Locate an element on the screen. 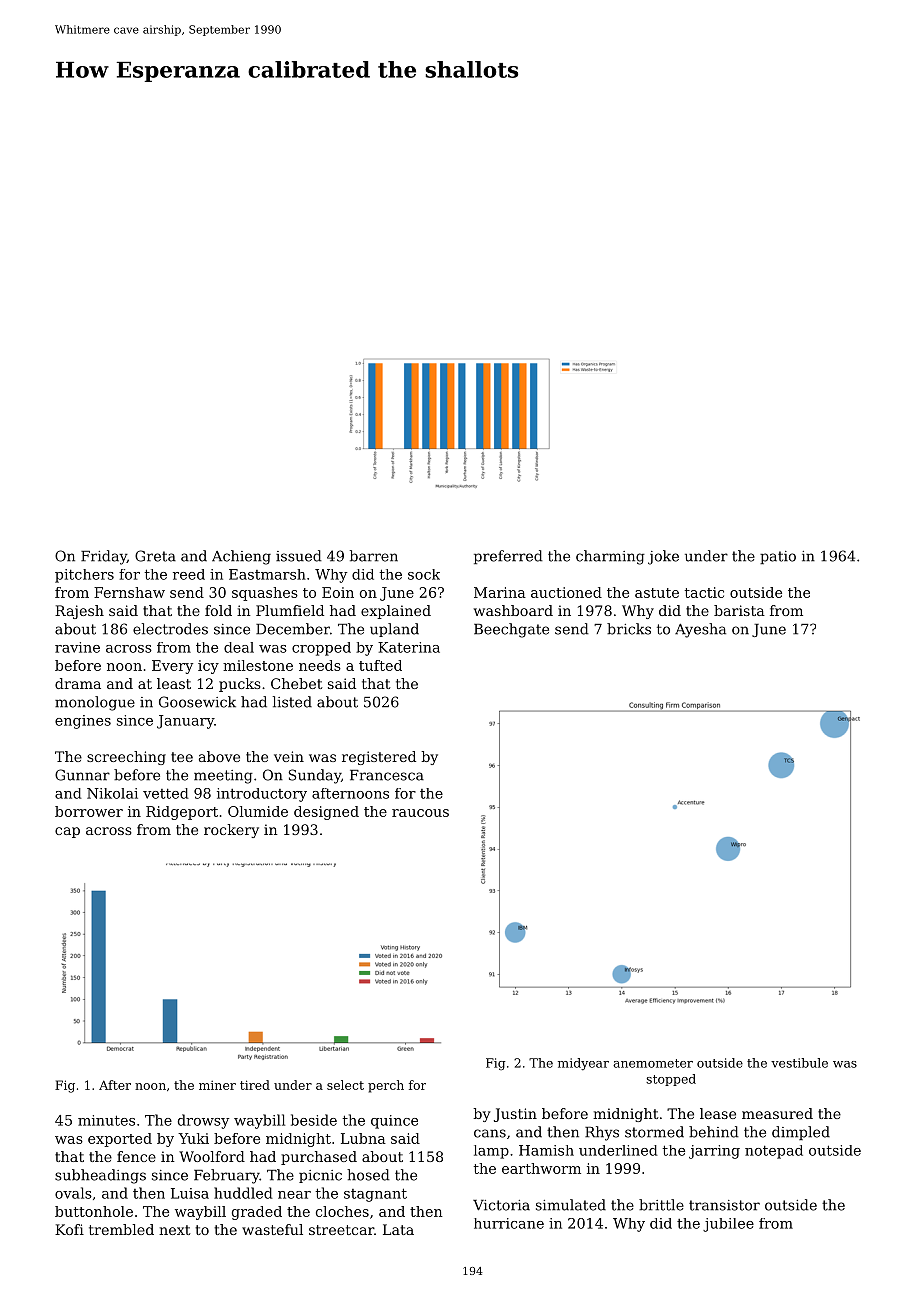 Image resolution: width=924 pixels, height=1308 pixels. cap is located at coordinates (67, 832).
